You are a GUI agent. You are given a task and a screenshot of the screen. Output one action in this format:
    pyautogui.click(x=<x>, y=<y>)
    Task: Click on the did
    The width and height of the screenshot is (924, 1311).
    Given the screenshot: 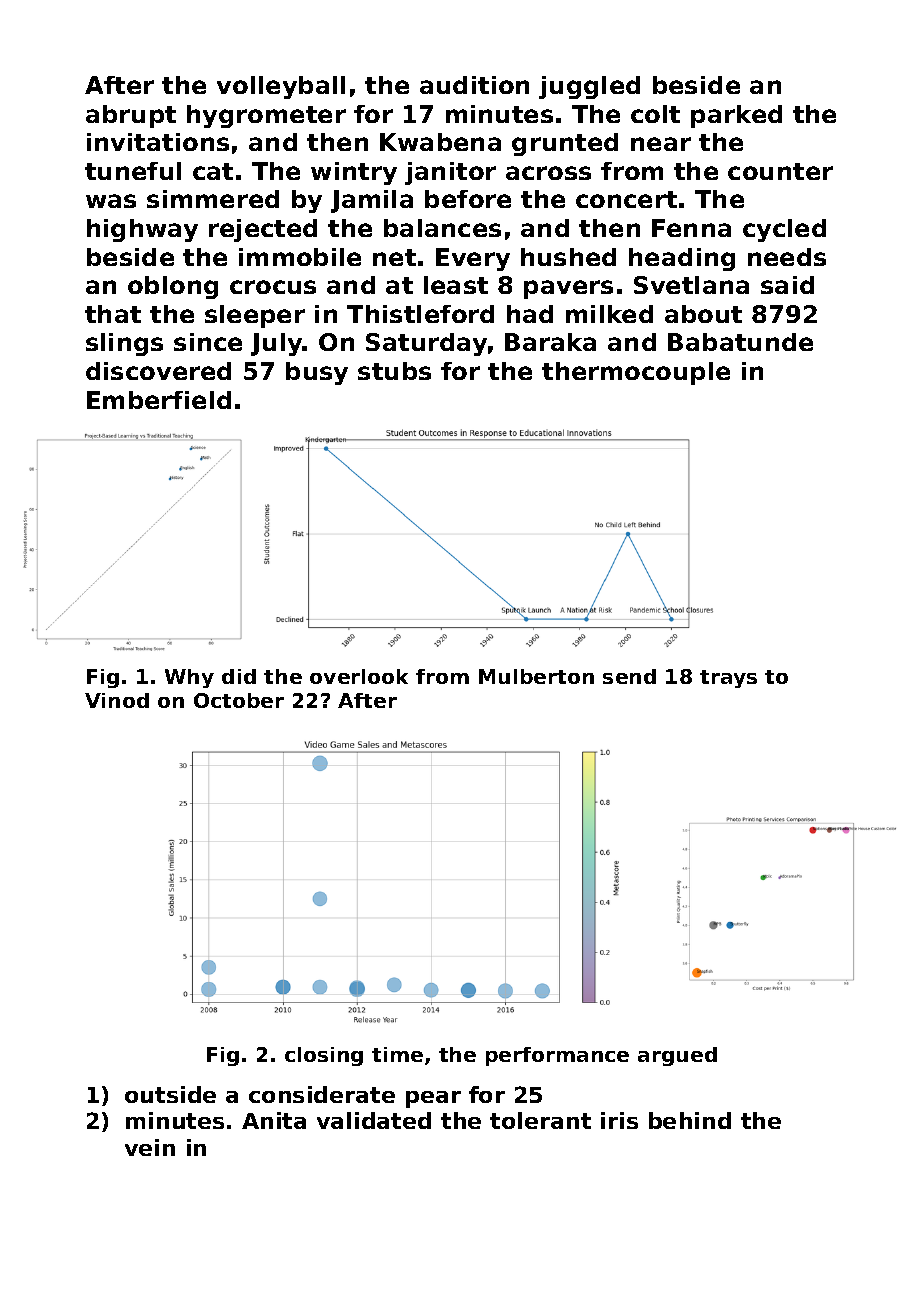 What is the action you would take?
    pyautogui.click(x=239, y=676)
